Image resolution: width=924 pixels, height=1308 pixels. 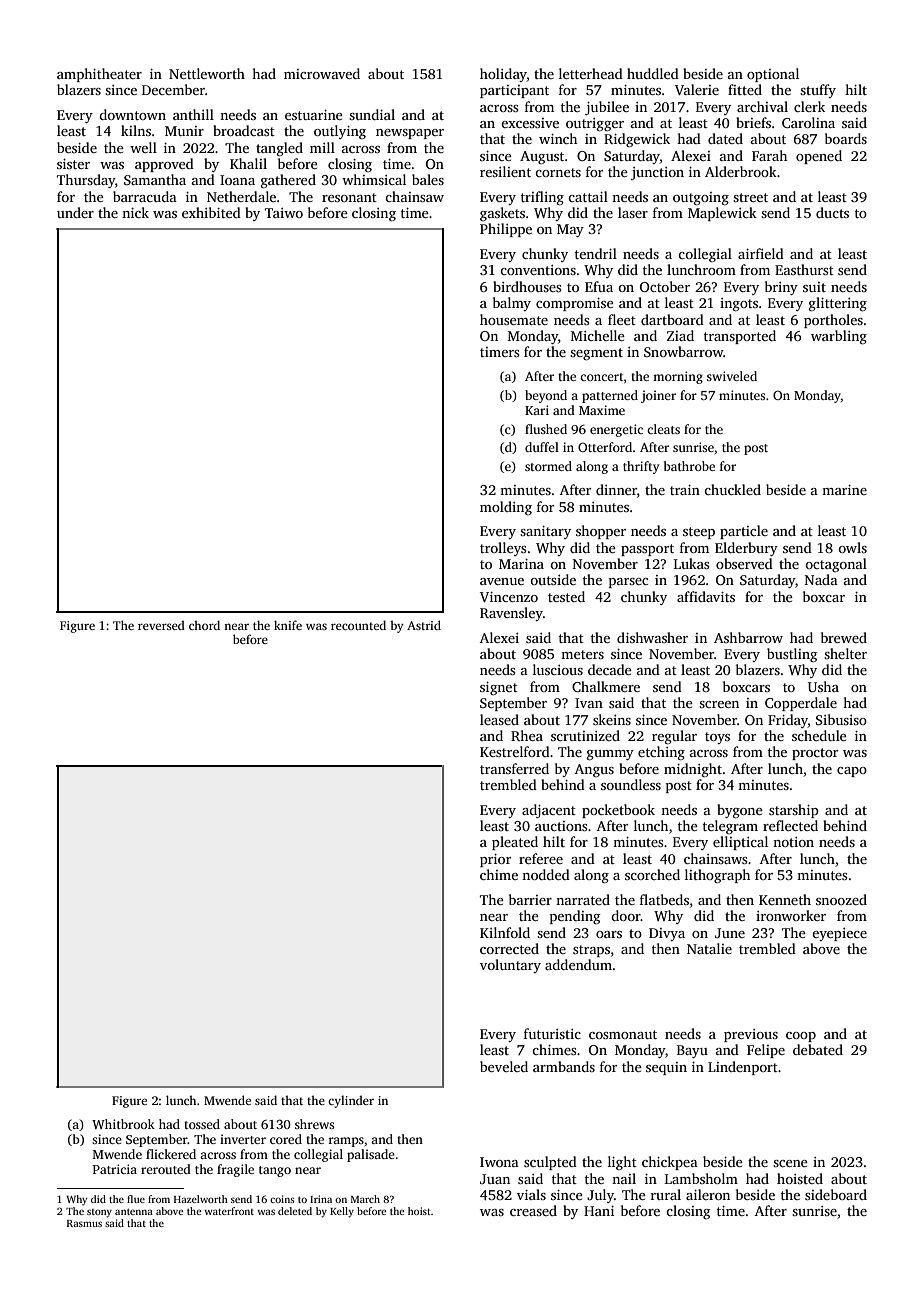 I want to click on marine, so click(x=844, y=490).
